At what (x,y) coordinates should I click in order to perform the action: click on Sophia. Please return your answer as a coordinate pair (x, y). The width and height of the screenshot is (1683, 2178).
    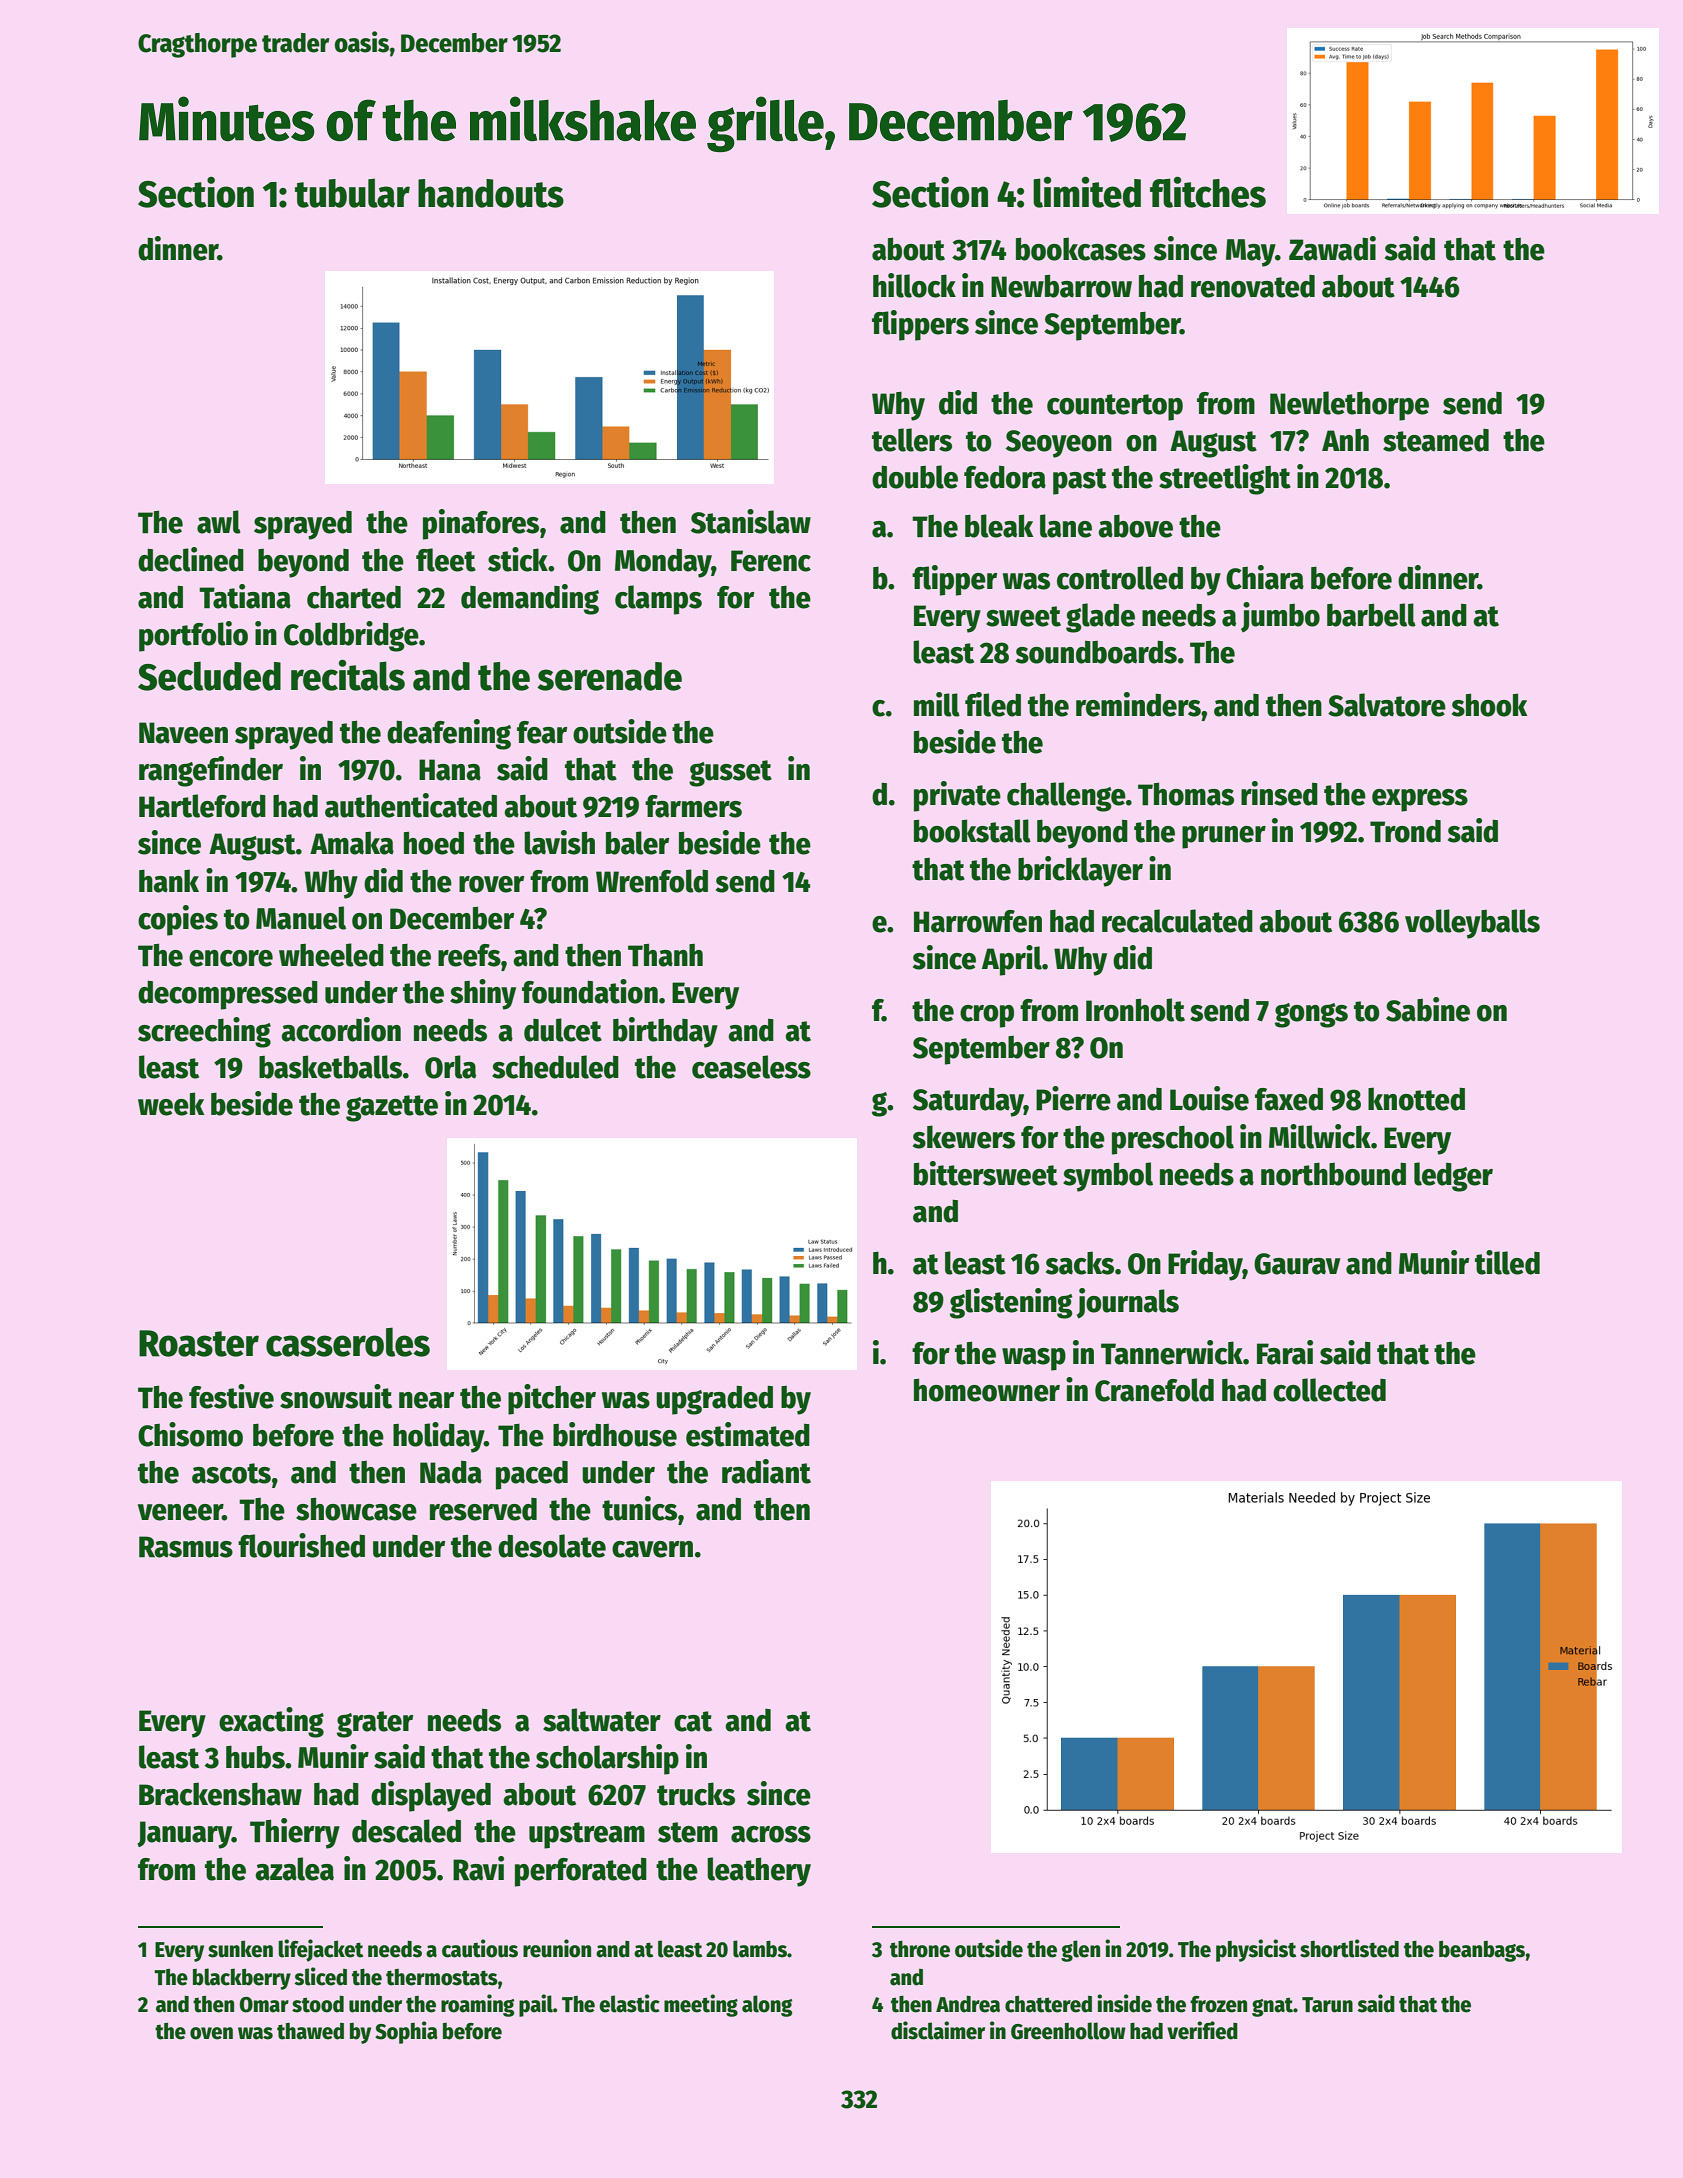
    Looking at the image, I should click on (406, 2032).
